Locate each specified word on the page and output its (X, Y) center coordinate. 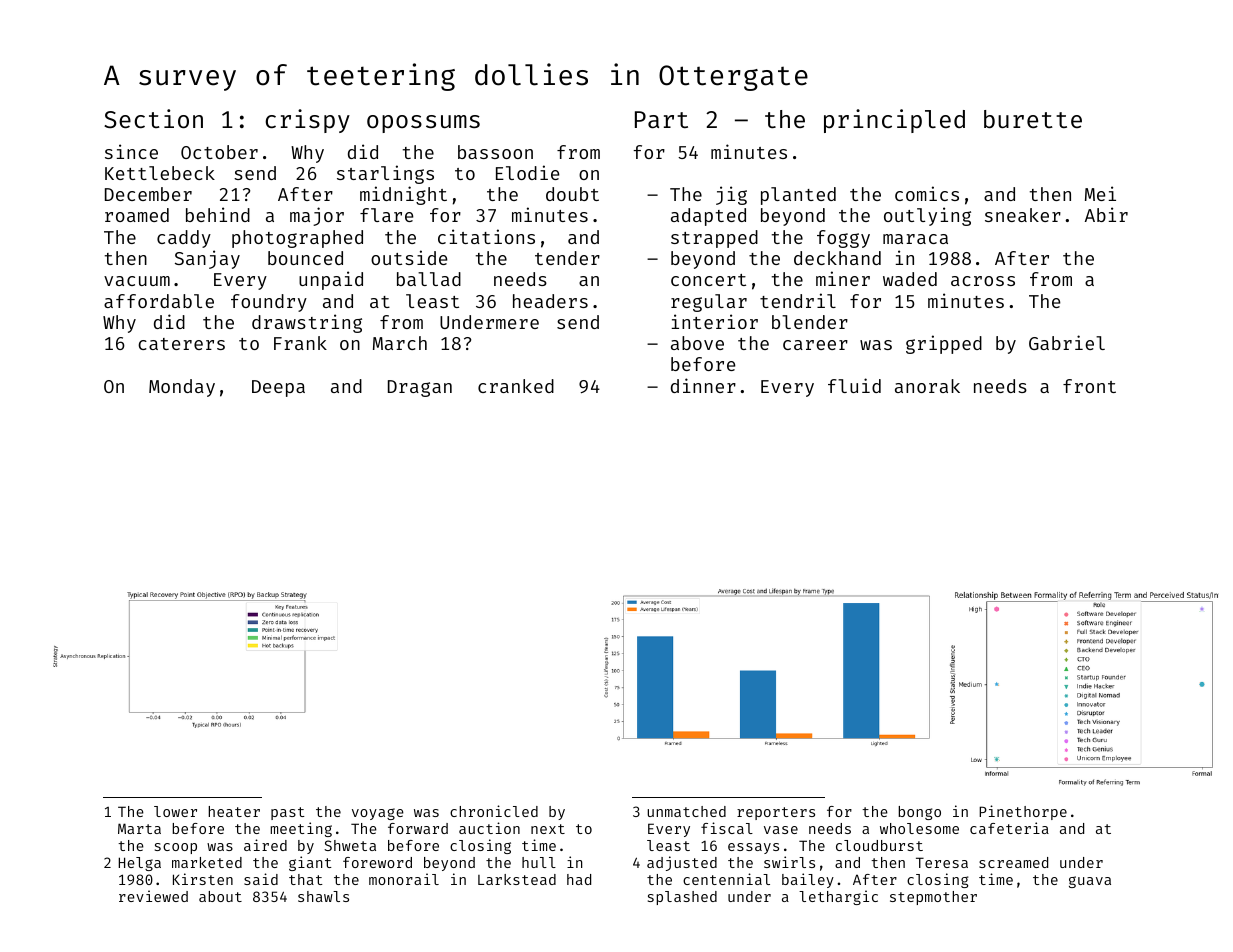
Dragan (420, 388)
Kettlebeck (160, 173)
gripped (944, 344)
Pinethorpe (1023, 812)
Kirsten (203, 879)
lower (175, 811)
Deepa (278, 388)
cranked (516, 386)
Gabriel (1067, 342)
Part (661, 119)
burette (1033, 119)
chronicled (494, 811)
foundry (269, 303)
